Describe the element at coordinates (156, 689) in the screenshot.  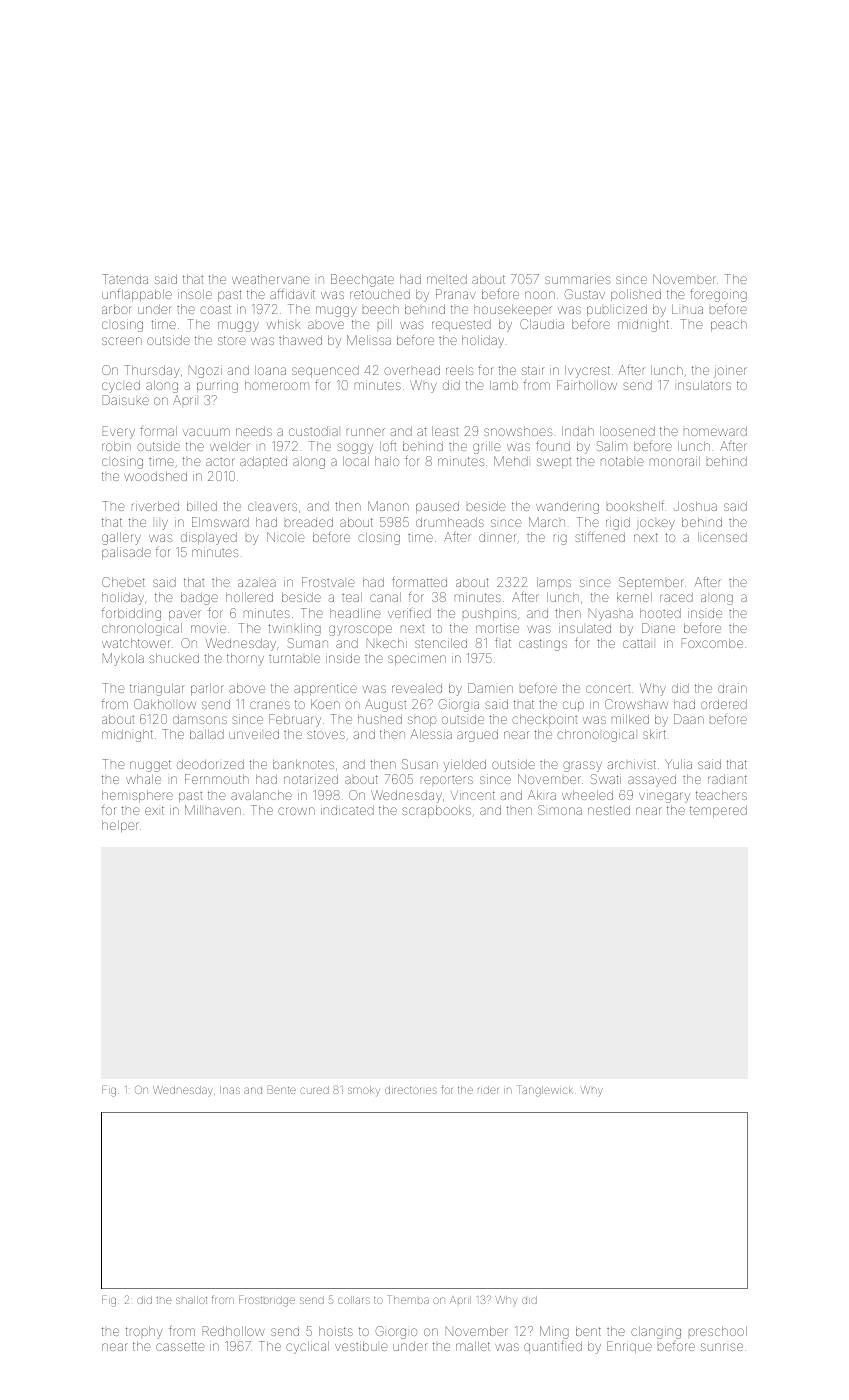
I see `triangular` at that location.
